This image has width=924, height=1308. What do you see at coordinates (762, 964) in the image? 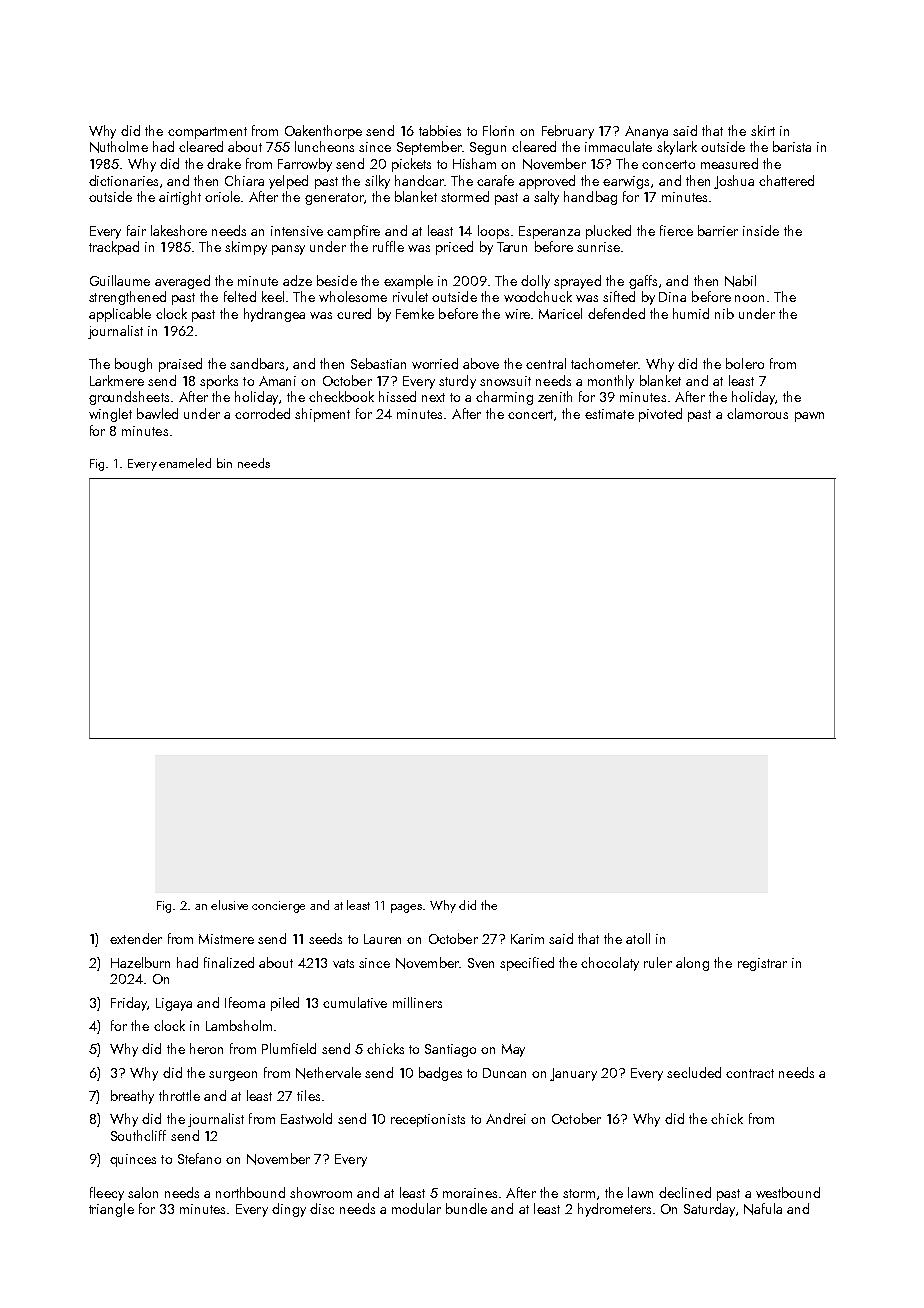
I see `registrar` at bounding box center [762, 964].
